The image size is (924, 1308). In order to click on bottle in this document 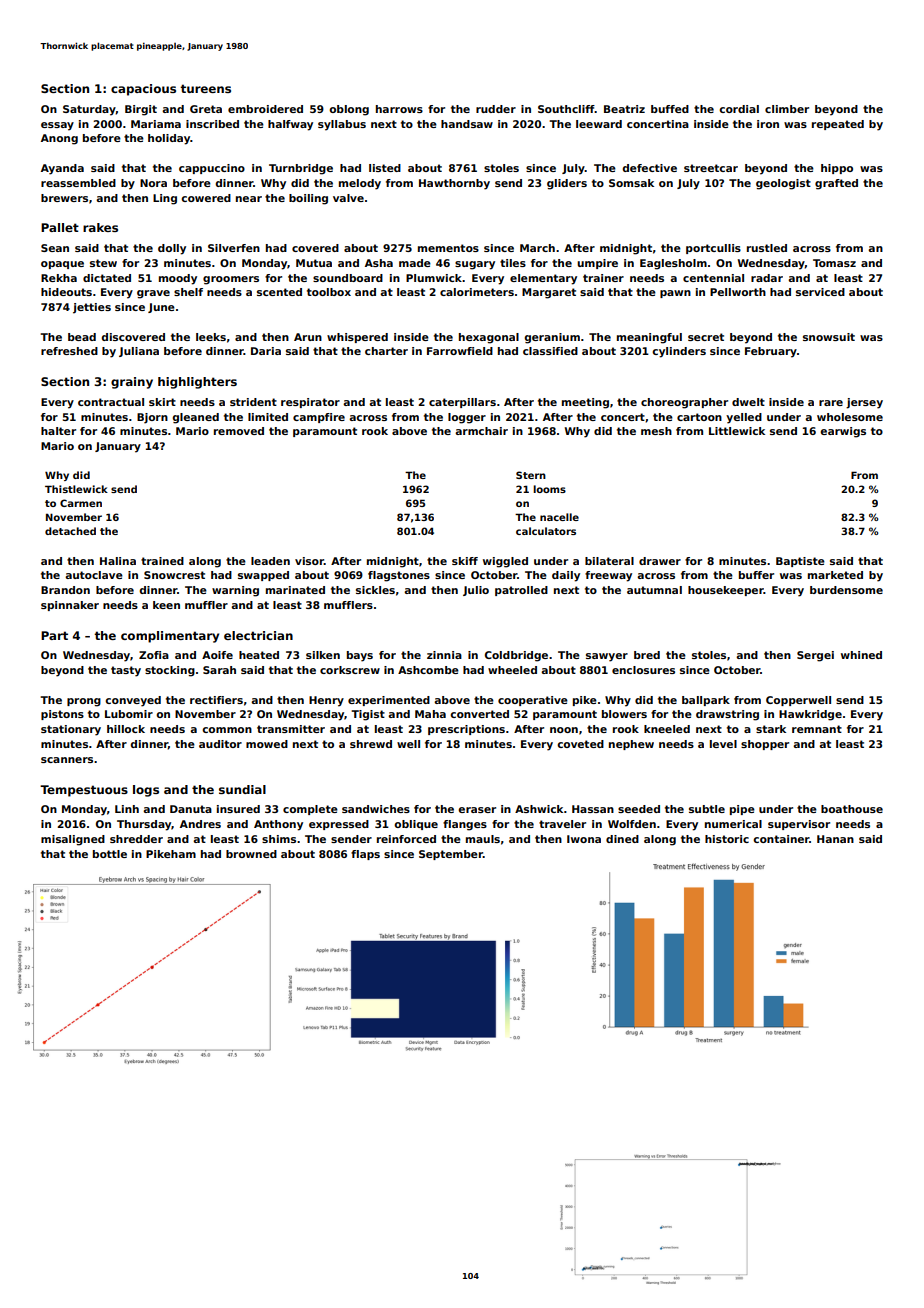, I will do `click(110, 854)`.
